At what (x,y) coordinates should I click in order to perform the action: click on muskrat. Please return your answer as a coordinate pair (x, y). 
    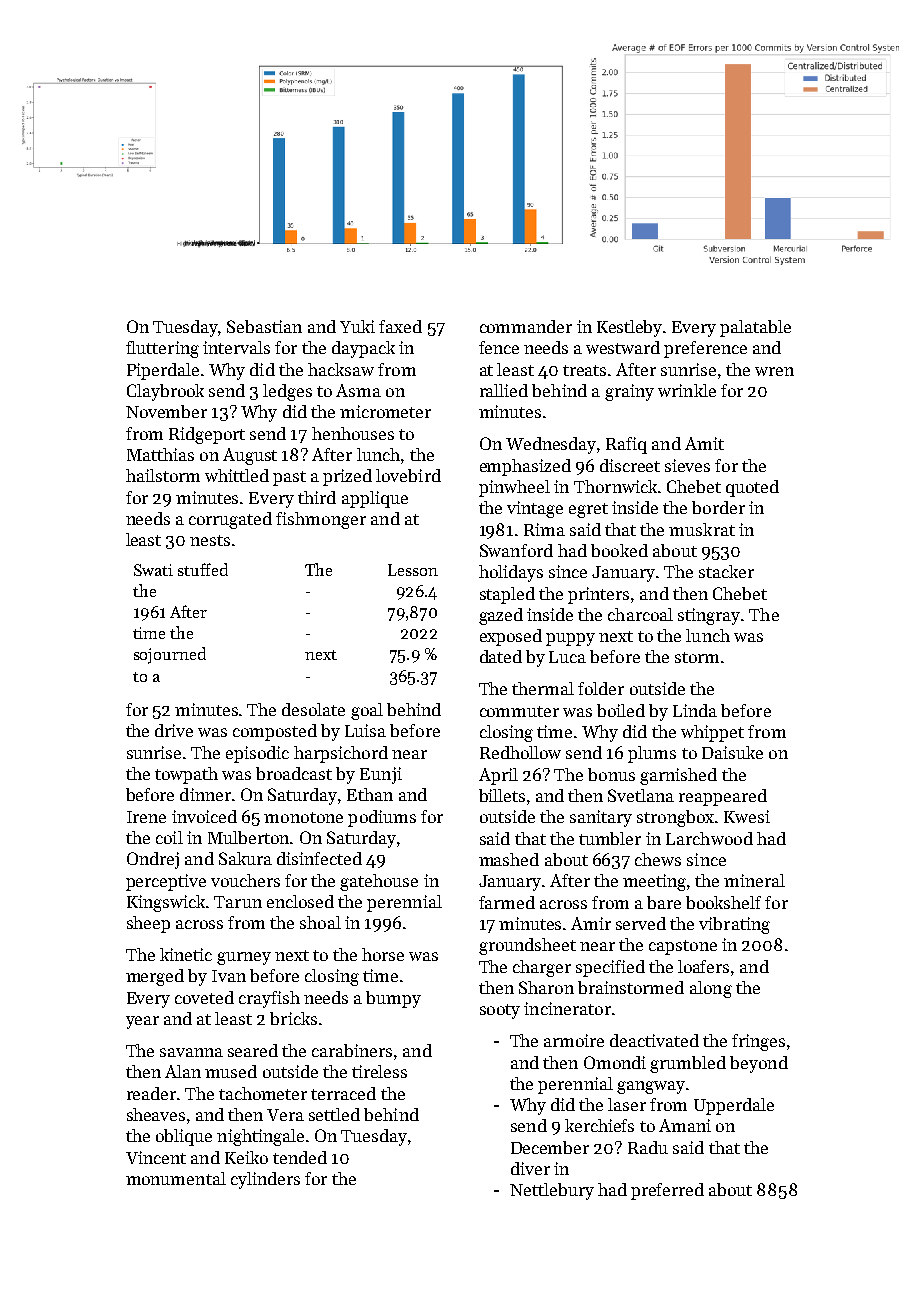
    Looking at the image, I should click on (702, 529).
